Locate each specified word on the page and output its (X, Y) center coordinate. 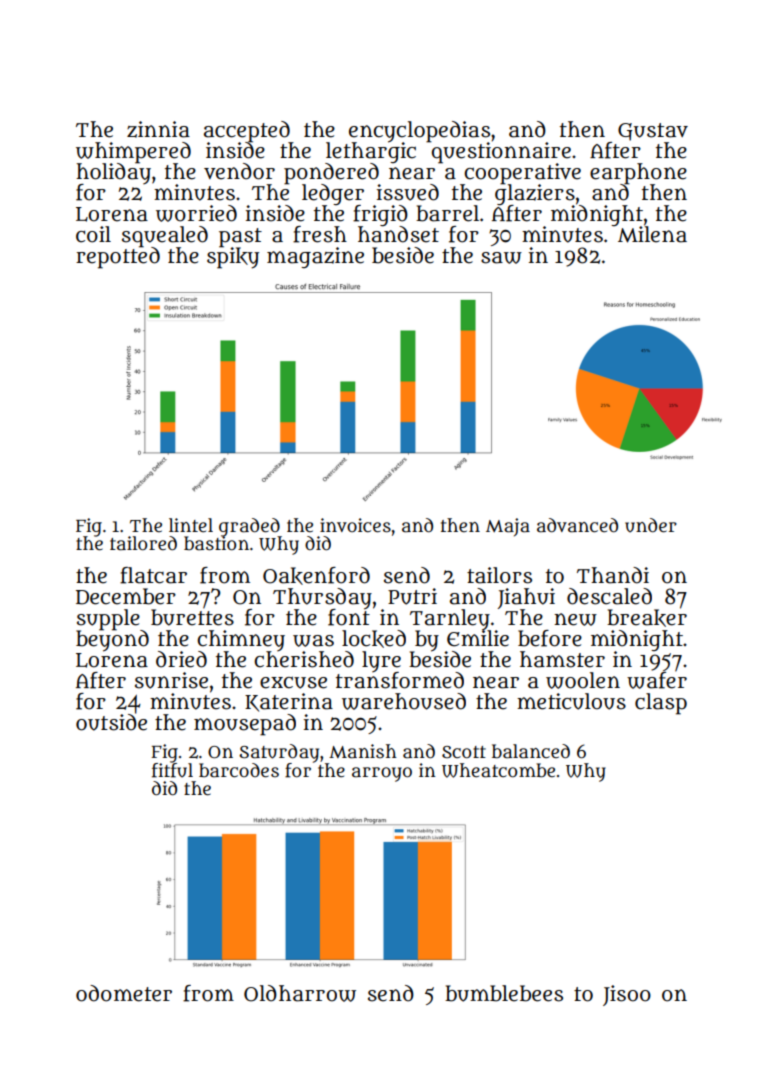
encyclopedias (419, 131)
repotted (118, 257)
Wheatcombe (498, 770)
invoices (355, 525)
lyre (381, 661)
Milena (652, 234)
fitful (172, 770)
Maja (508, 527)
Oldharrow (300, 993)
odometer (124, 993)
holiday (113, 173)
